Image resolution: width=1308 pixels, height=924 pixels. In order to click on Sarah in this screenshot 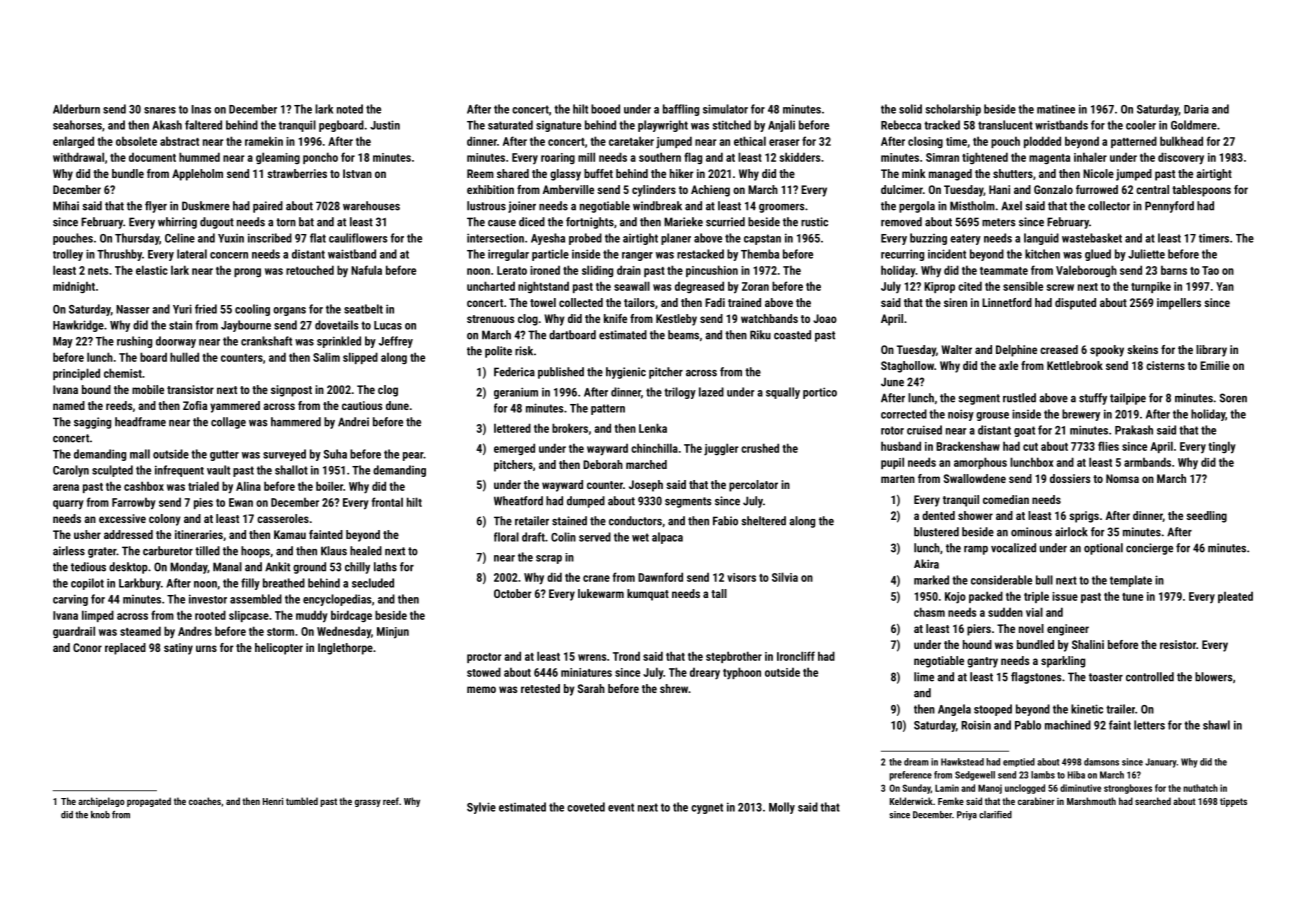, I will do `click(591, 688)`.
